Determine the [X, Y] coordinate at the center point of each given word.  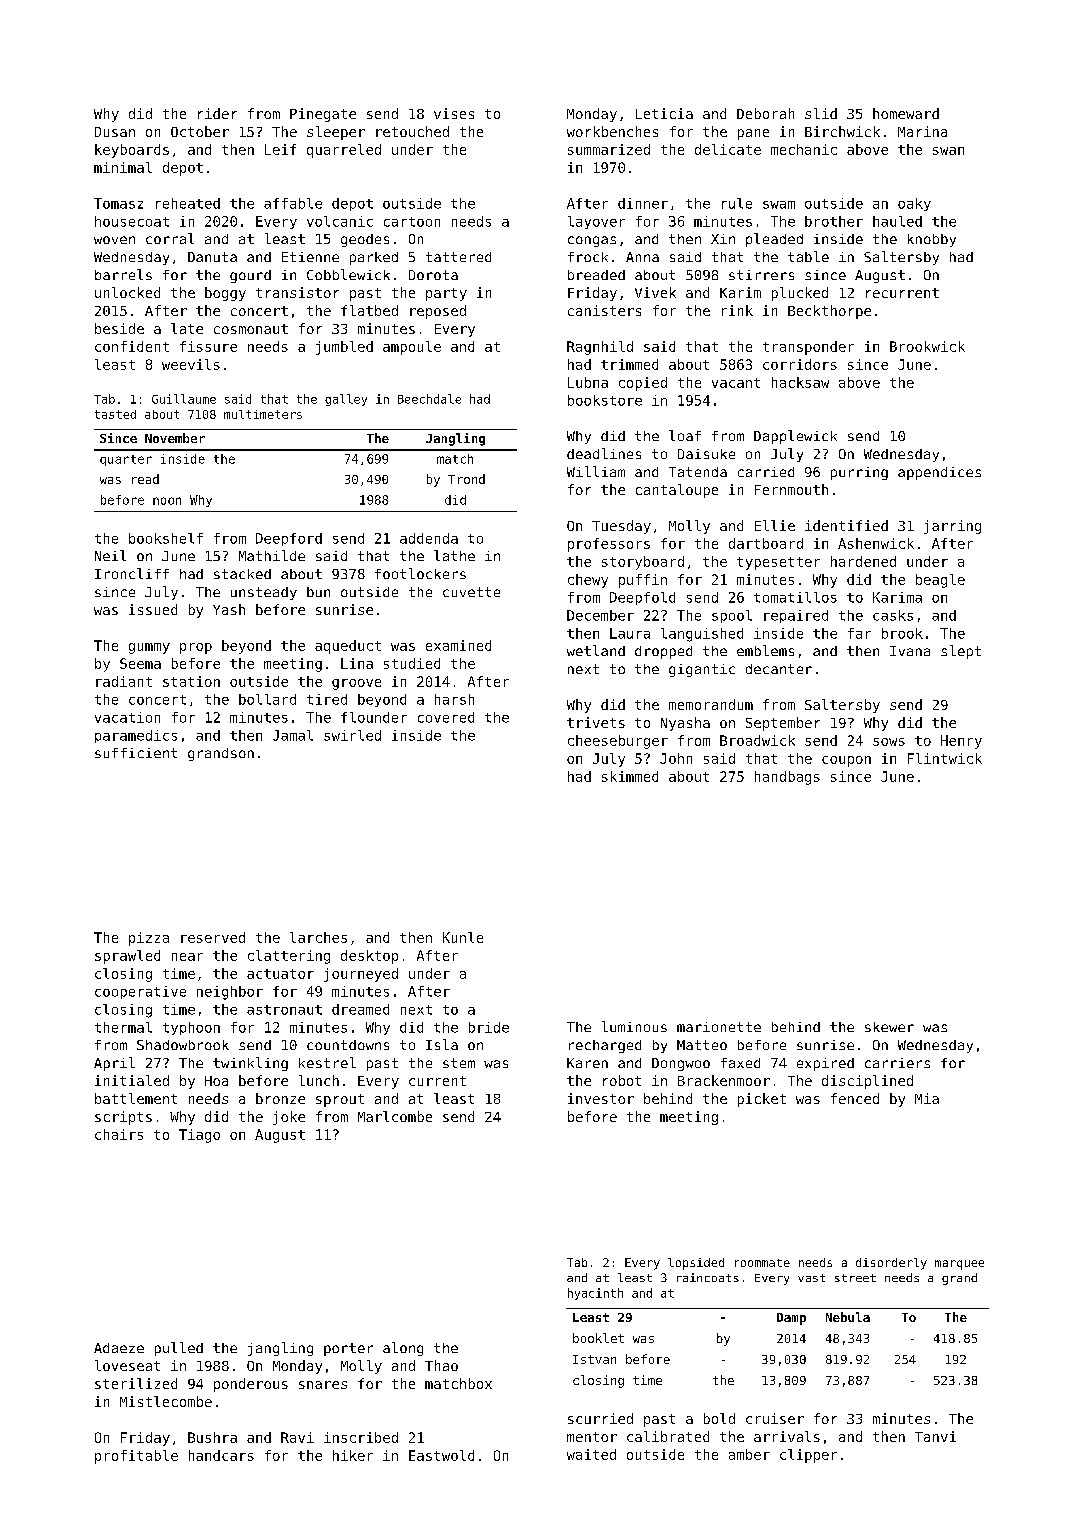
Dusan [115, 132]
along [403, 1349]
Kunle [463, 937]
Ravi [297, 1437]
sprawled [127, 957]
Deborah [765, 113]
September [783, 724]
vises [454, 113]
